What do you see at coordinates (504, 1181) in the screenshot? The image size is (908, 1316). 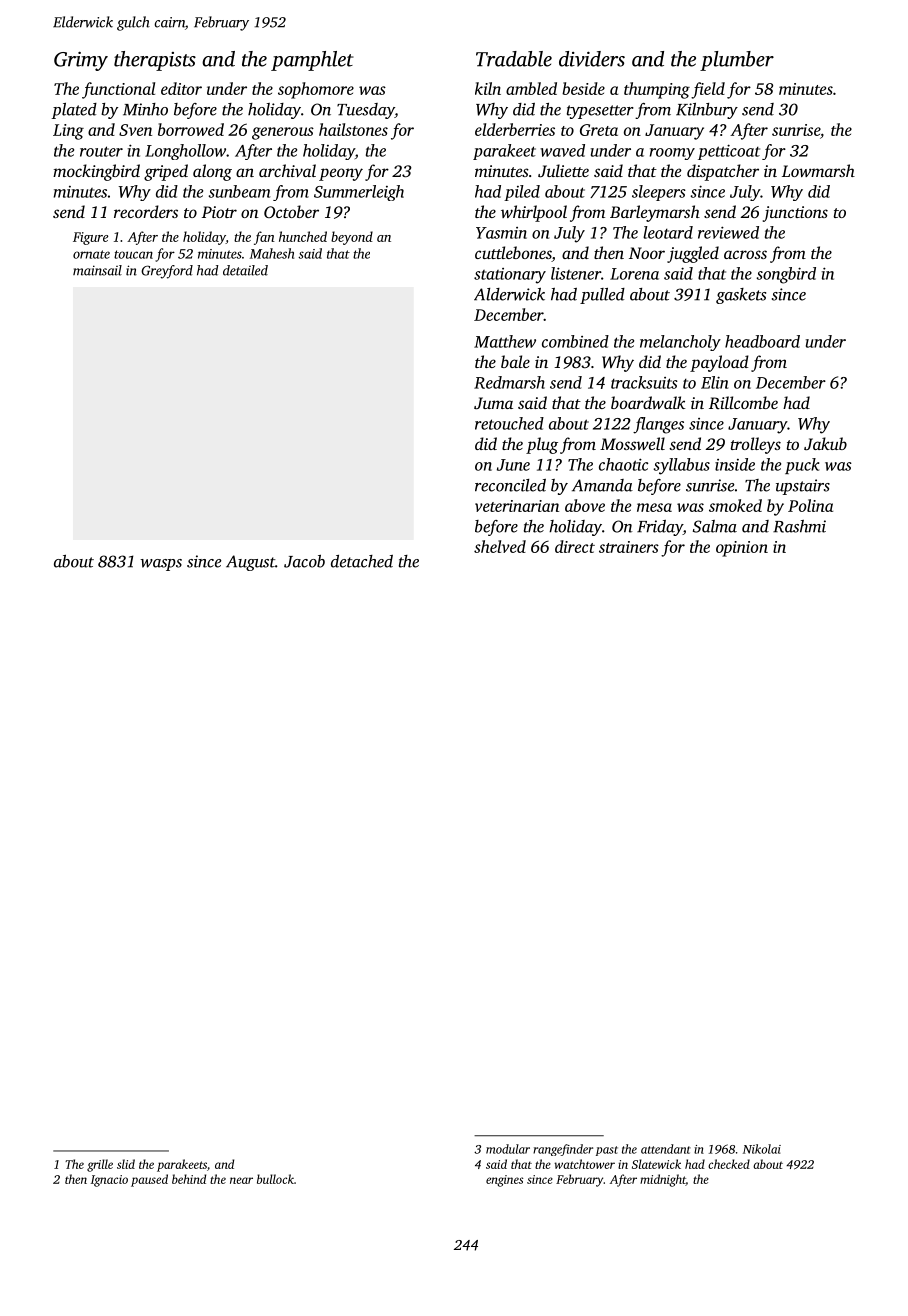 I see `engines` at bounding box center [504, 1181].
